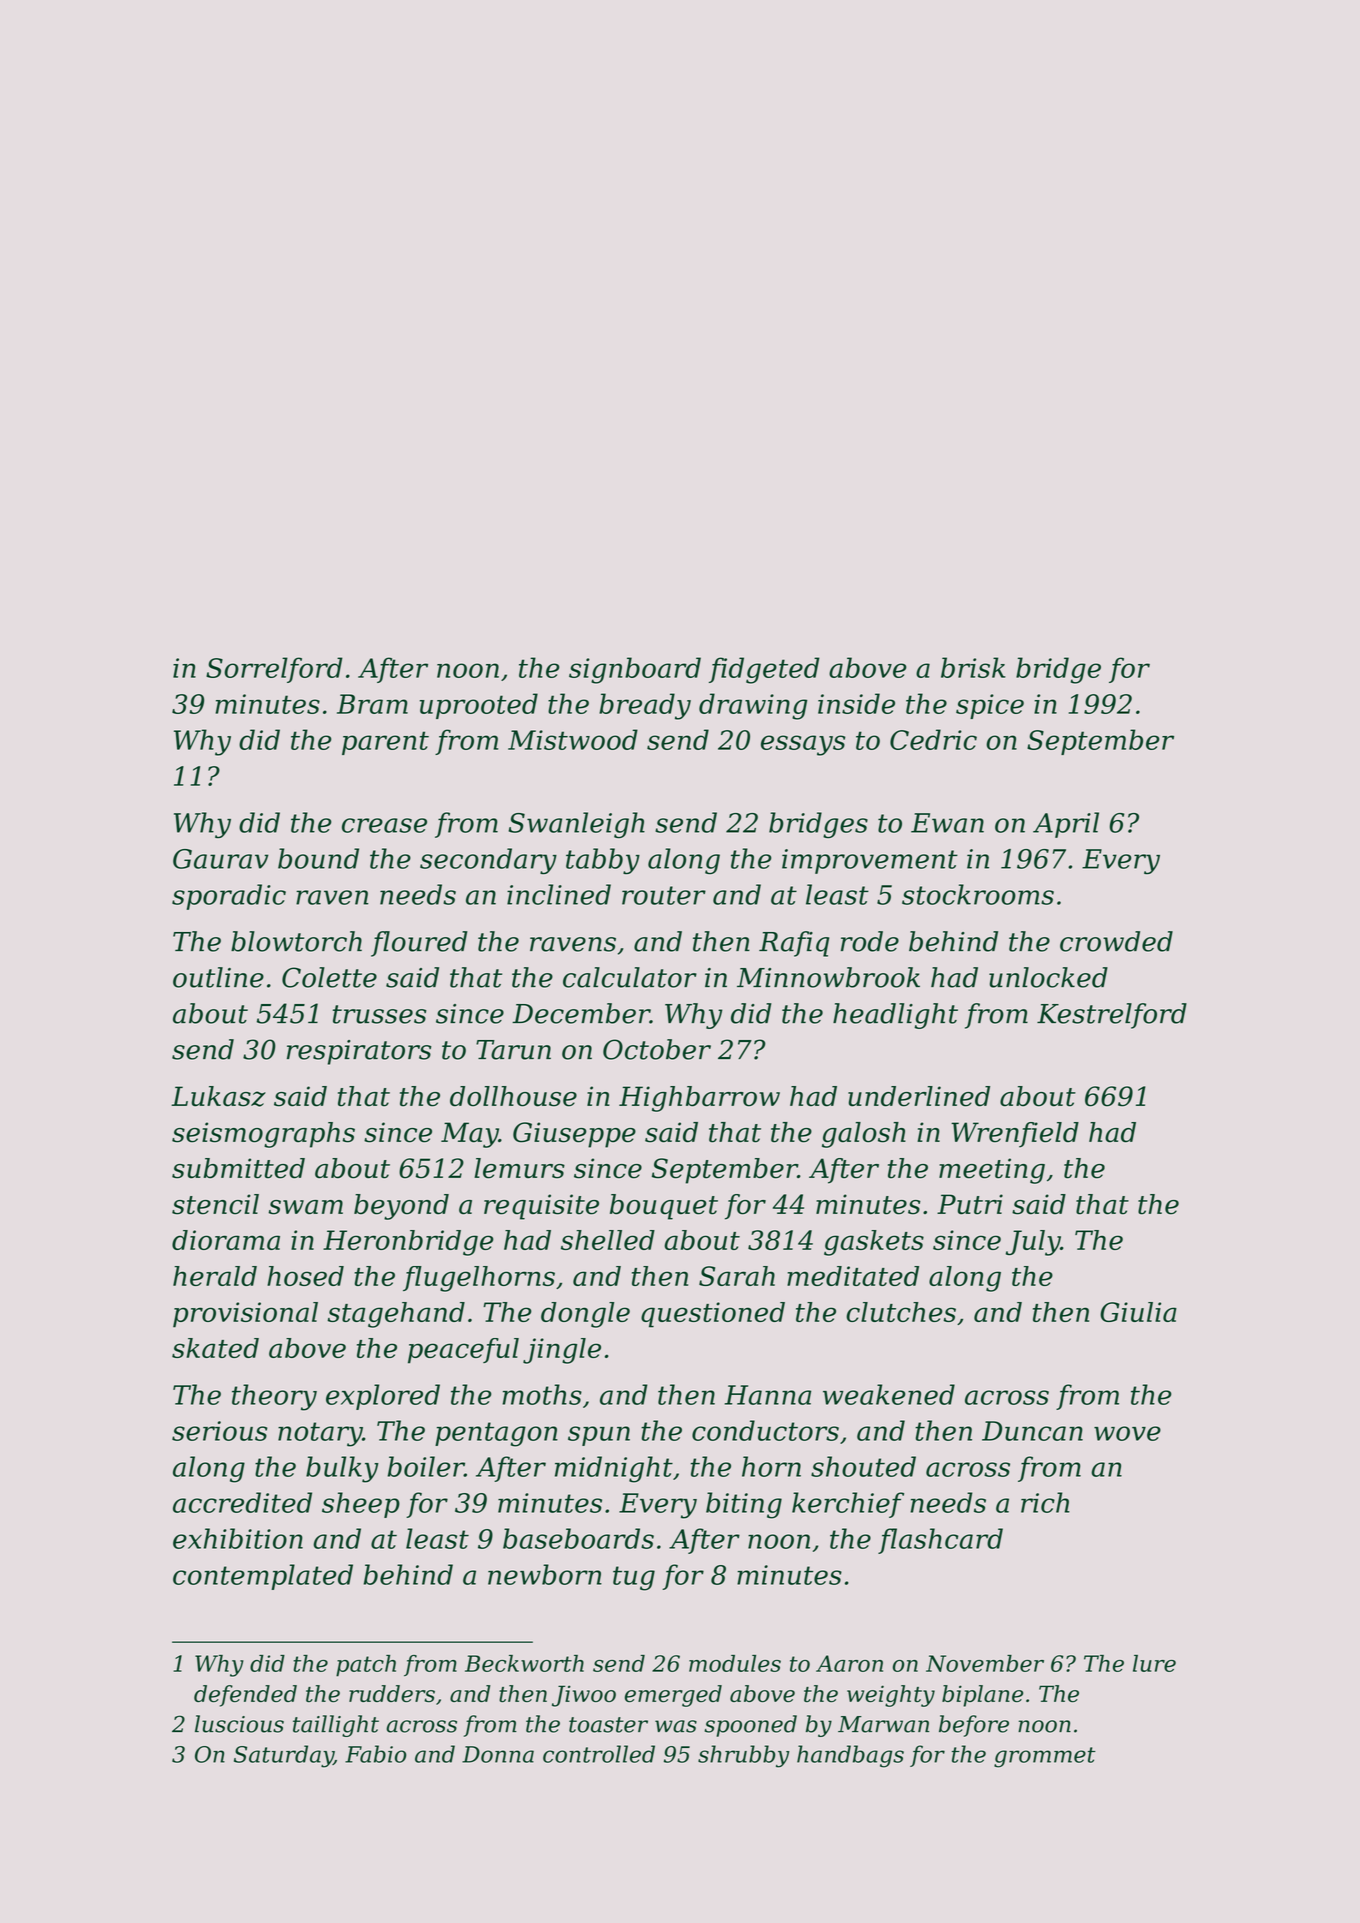 This screenshot has width=1360, height=1923. I want to click on flashcard, so click(940, 1541).
